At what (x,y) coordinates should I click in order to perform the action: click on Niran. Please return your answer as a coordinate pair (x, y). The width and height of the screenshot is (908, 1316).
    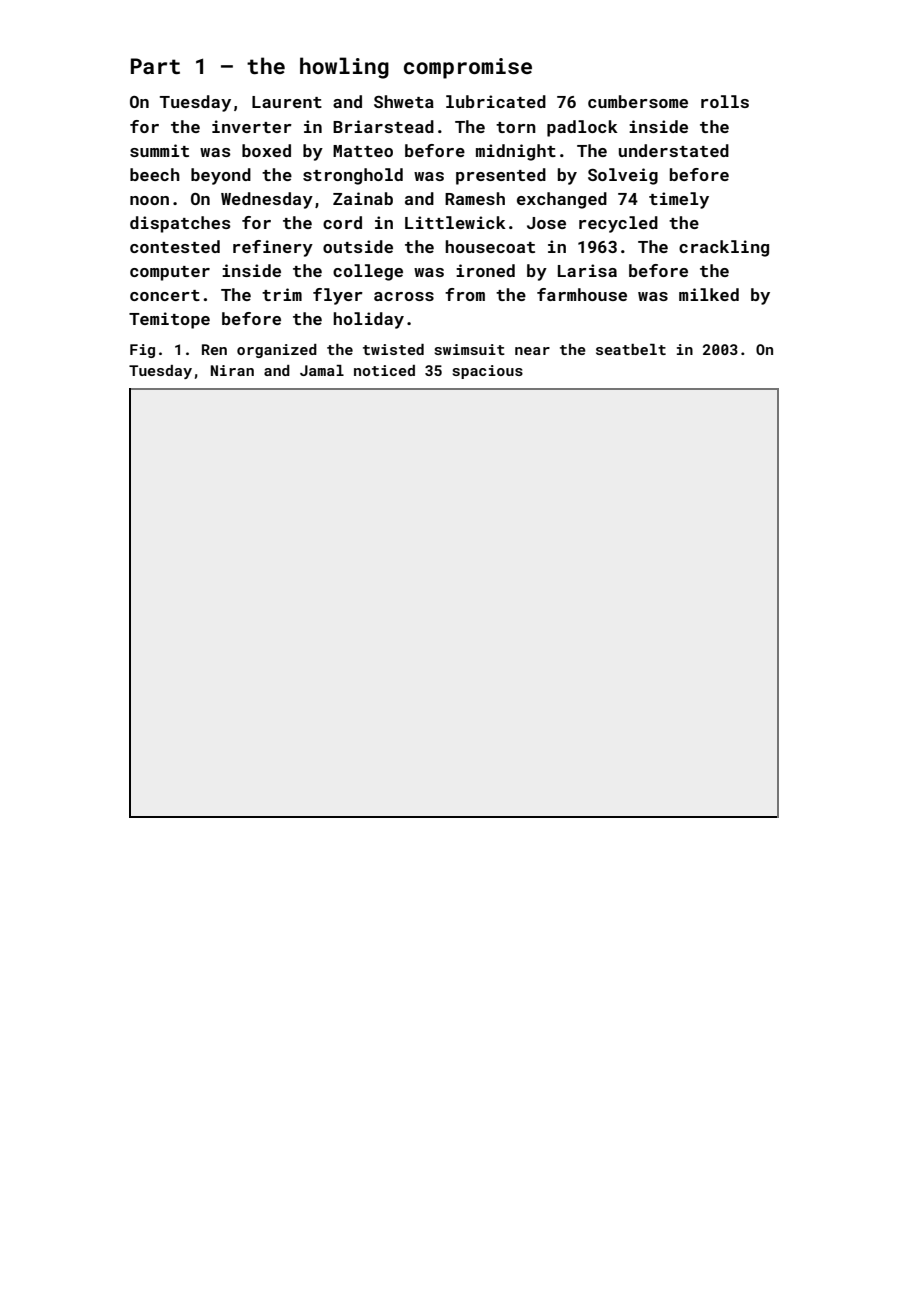
    Looking at the image, I should click on (232, 370).
